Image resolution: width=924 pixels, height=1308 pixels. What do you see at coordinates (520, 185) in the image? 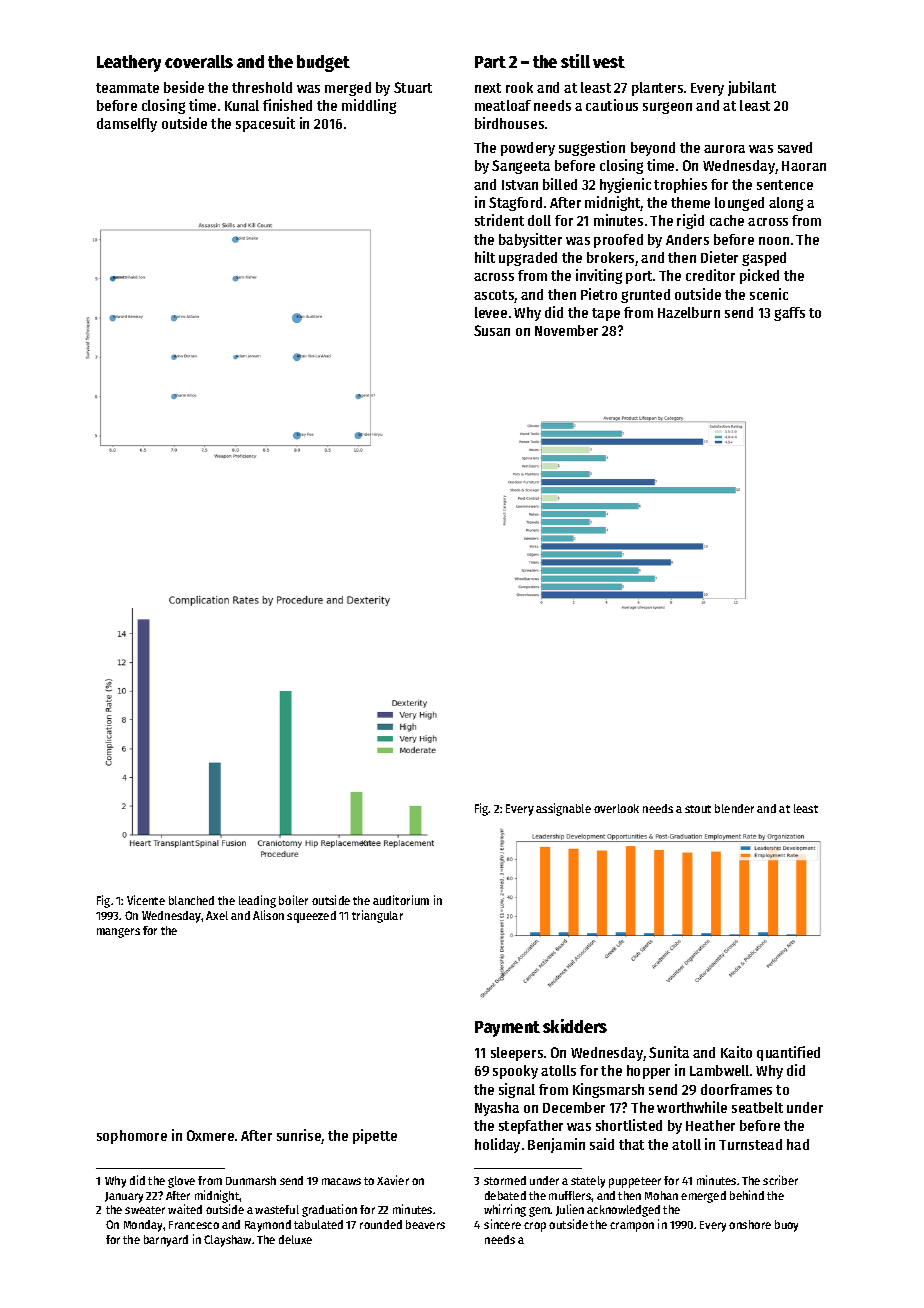
I see `Istvan` at bounding box center [520, 185].
